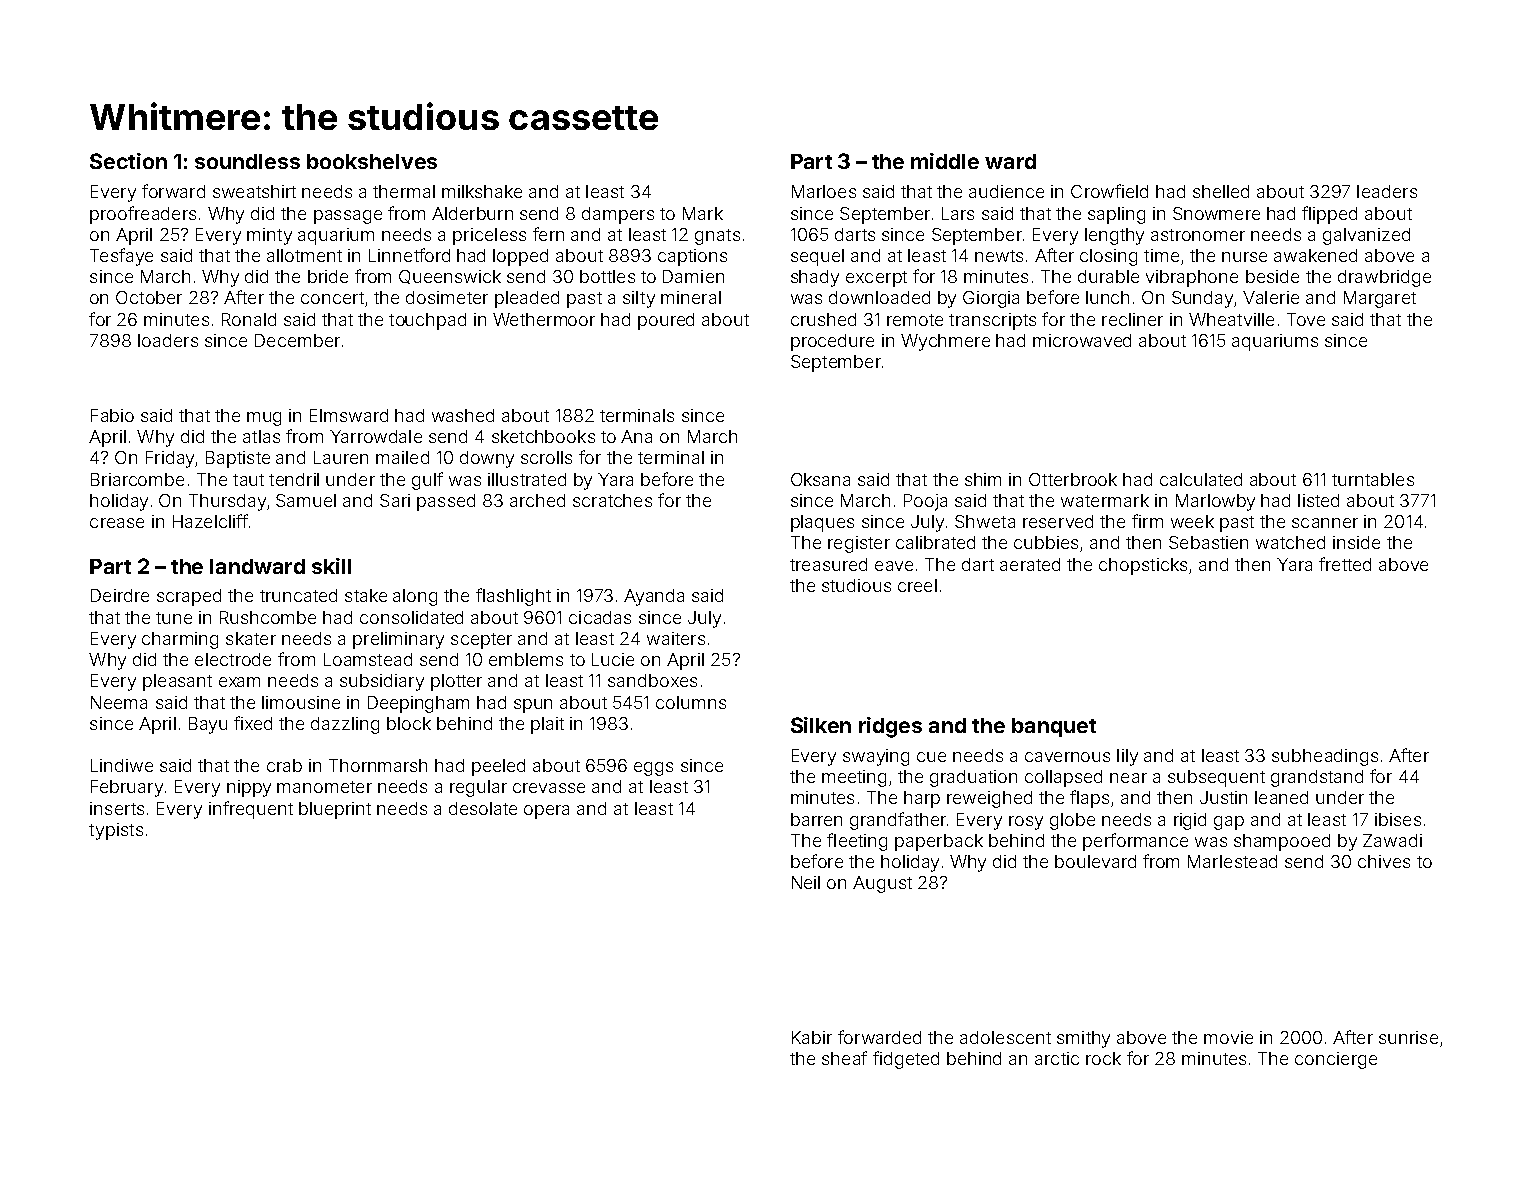 The height and width of the image is (1189, 1539). Describe the element at coordinates (1215, 502) in the image. I see `Marlowby` at that location.
